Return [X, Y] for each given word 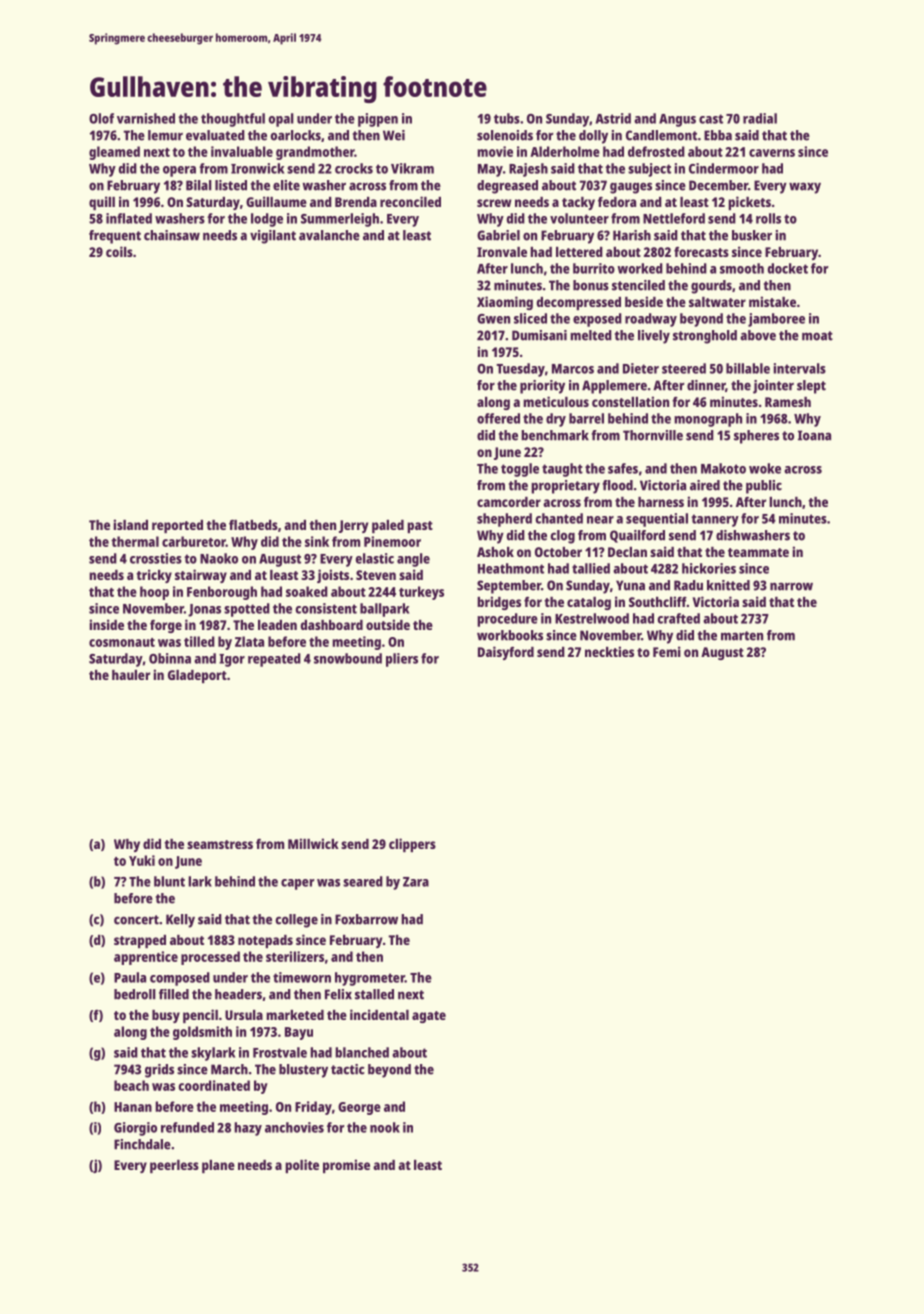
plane [218, 1166]
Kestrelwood [592, 618]
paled [388, 526]
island [130, 524]
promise [346, 1166]
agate [429, 1017]
